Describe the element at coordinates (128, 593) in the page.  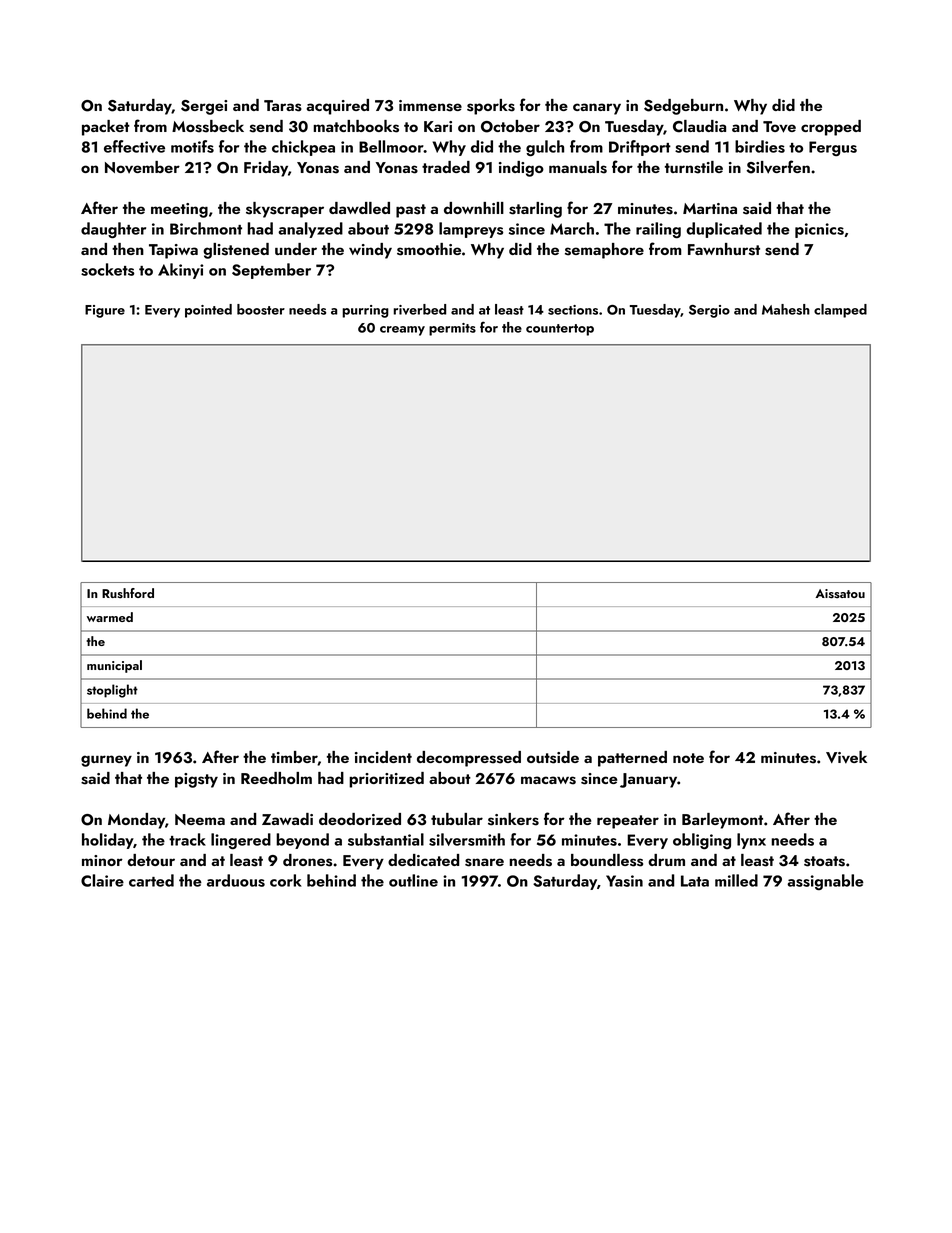
I see `Rushford` at that location.
